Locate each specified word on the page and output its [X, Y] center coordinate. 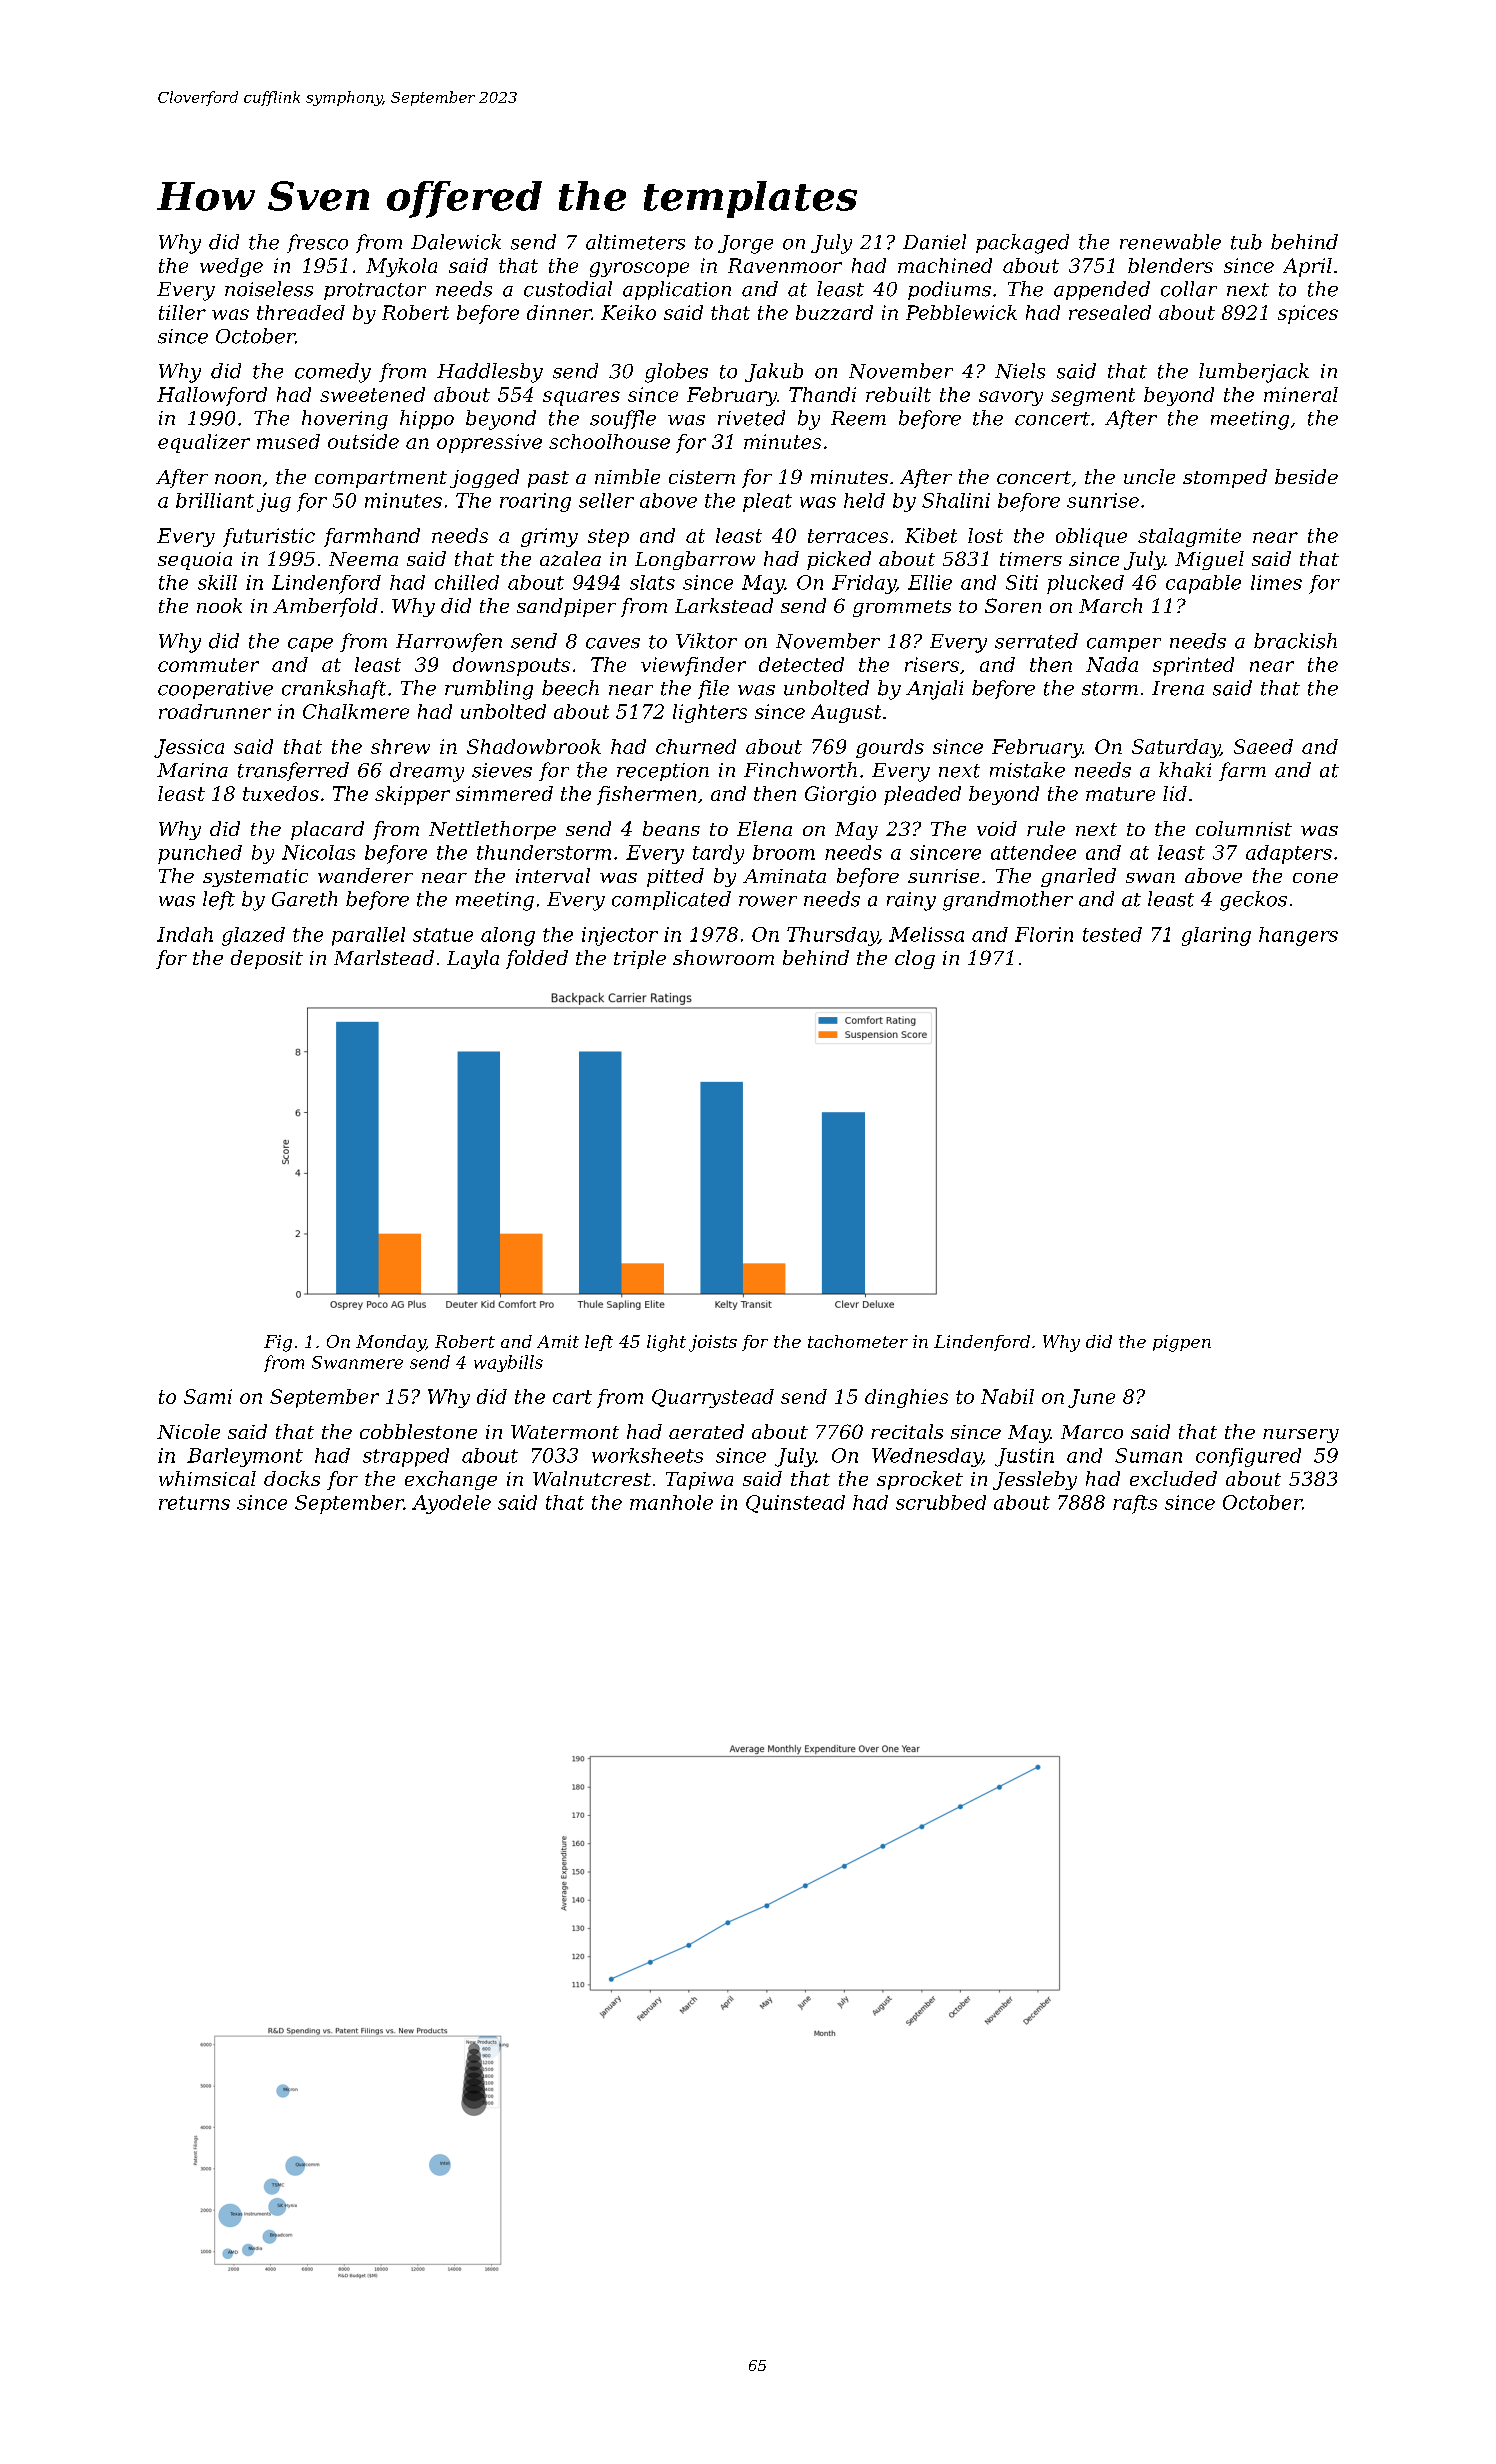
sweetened [372, 394]
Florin [1044, 934]
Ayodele [451, 1504]
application [677, 290]
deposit [267, 959]
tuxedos [281, 793]
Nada [1112, 664]
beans [671, 828]
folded [537, 959]
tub [1246, 242]
